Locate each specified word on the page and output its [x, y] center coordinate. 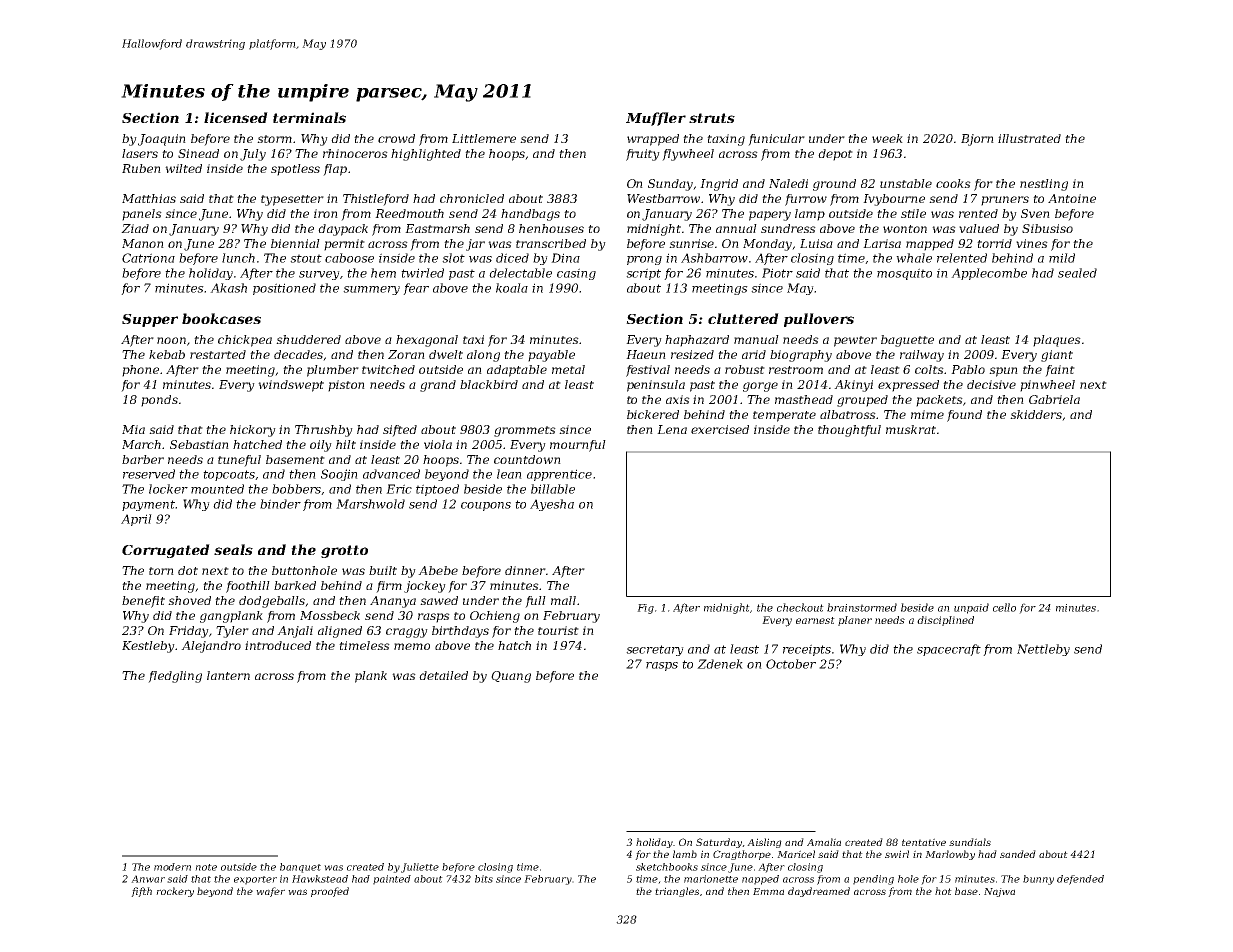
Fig [645, 609]
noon [171, 340]
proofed [330, 892]
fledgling [175, 677]
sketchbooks [667, 867]
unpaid [971, 608]
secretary [655, 650]
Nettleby [1043, 650]
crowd [396, 138]
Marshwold [370, 504]
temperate [784, 416]
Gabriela [1054, 399]
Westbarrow [663, 198]
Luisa [816, 243]
